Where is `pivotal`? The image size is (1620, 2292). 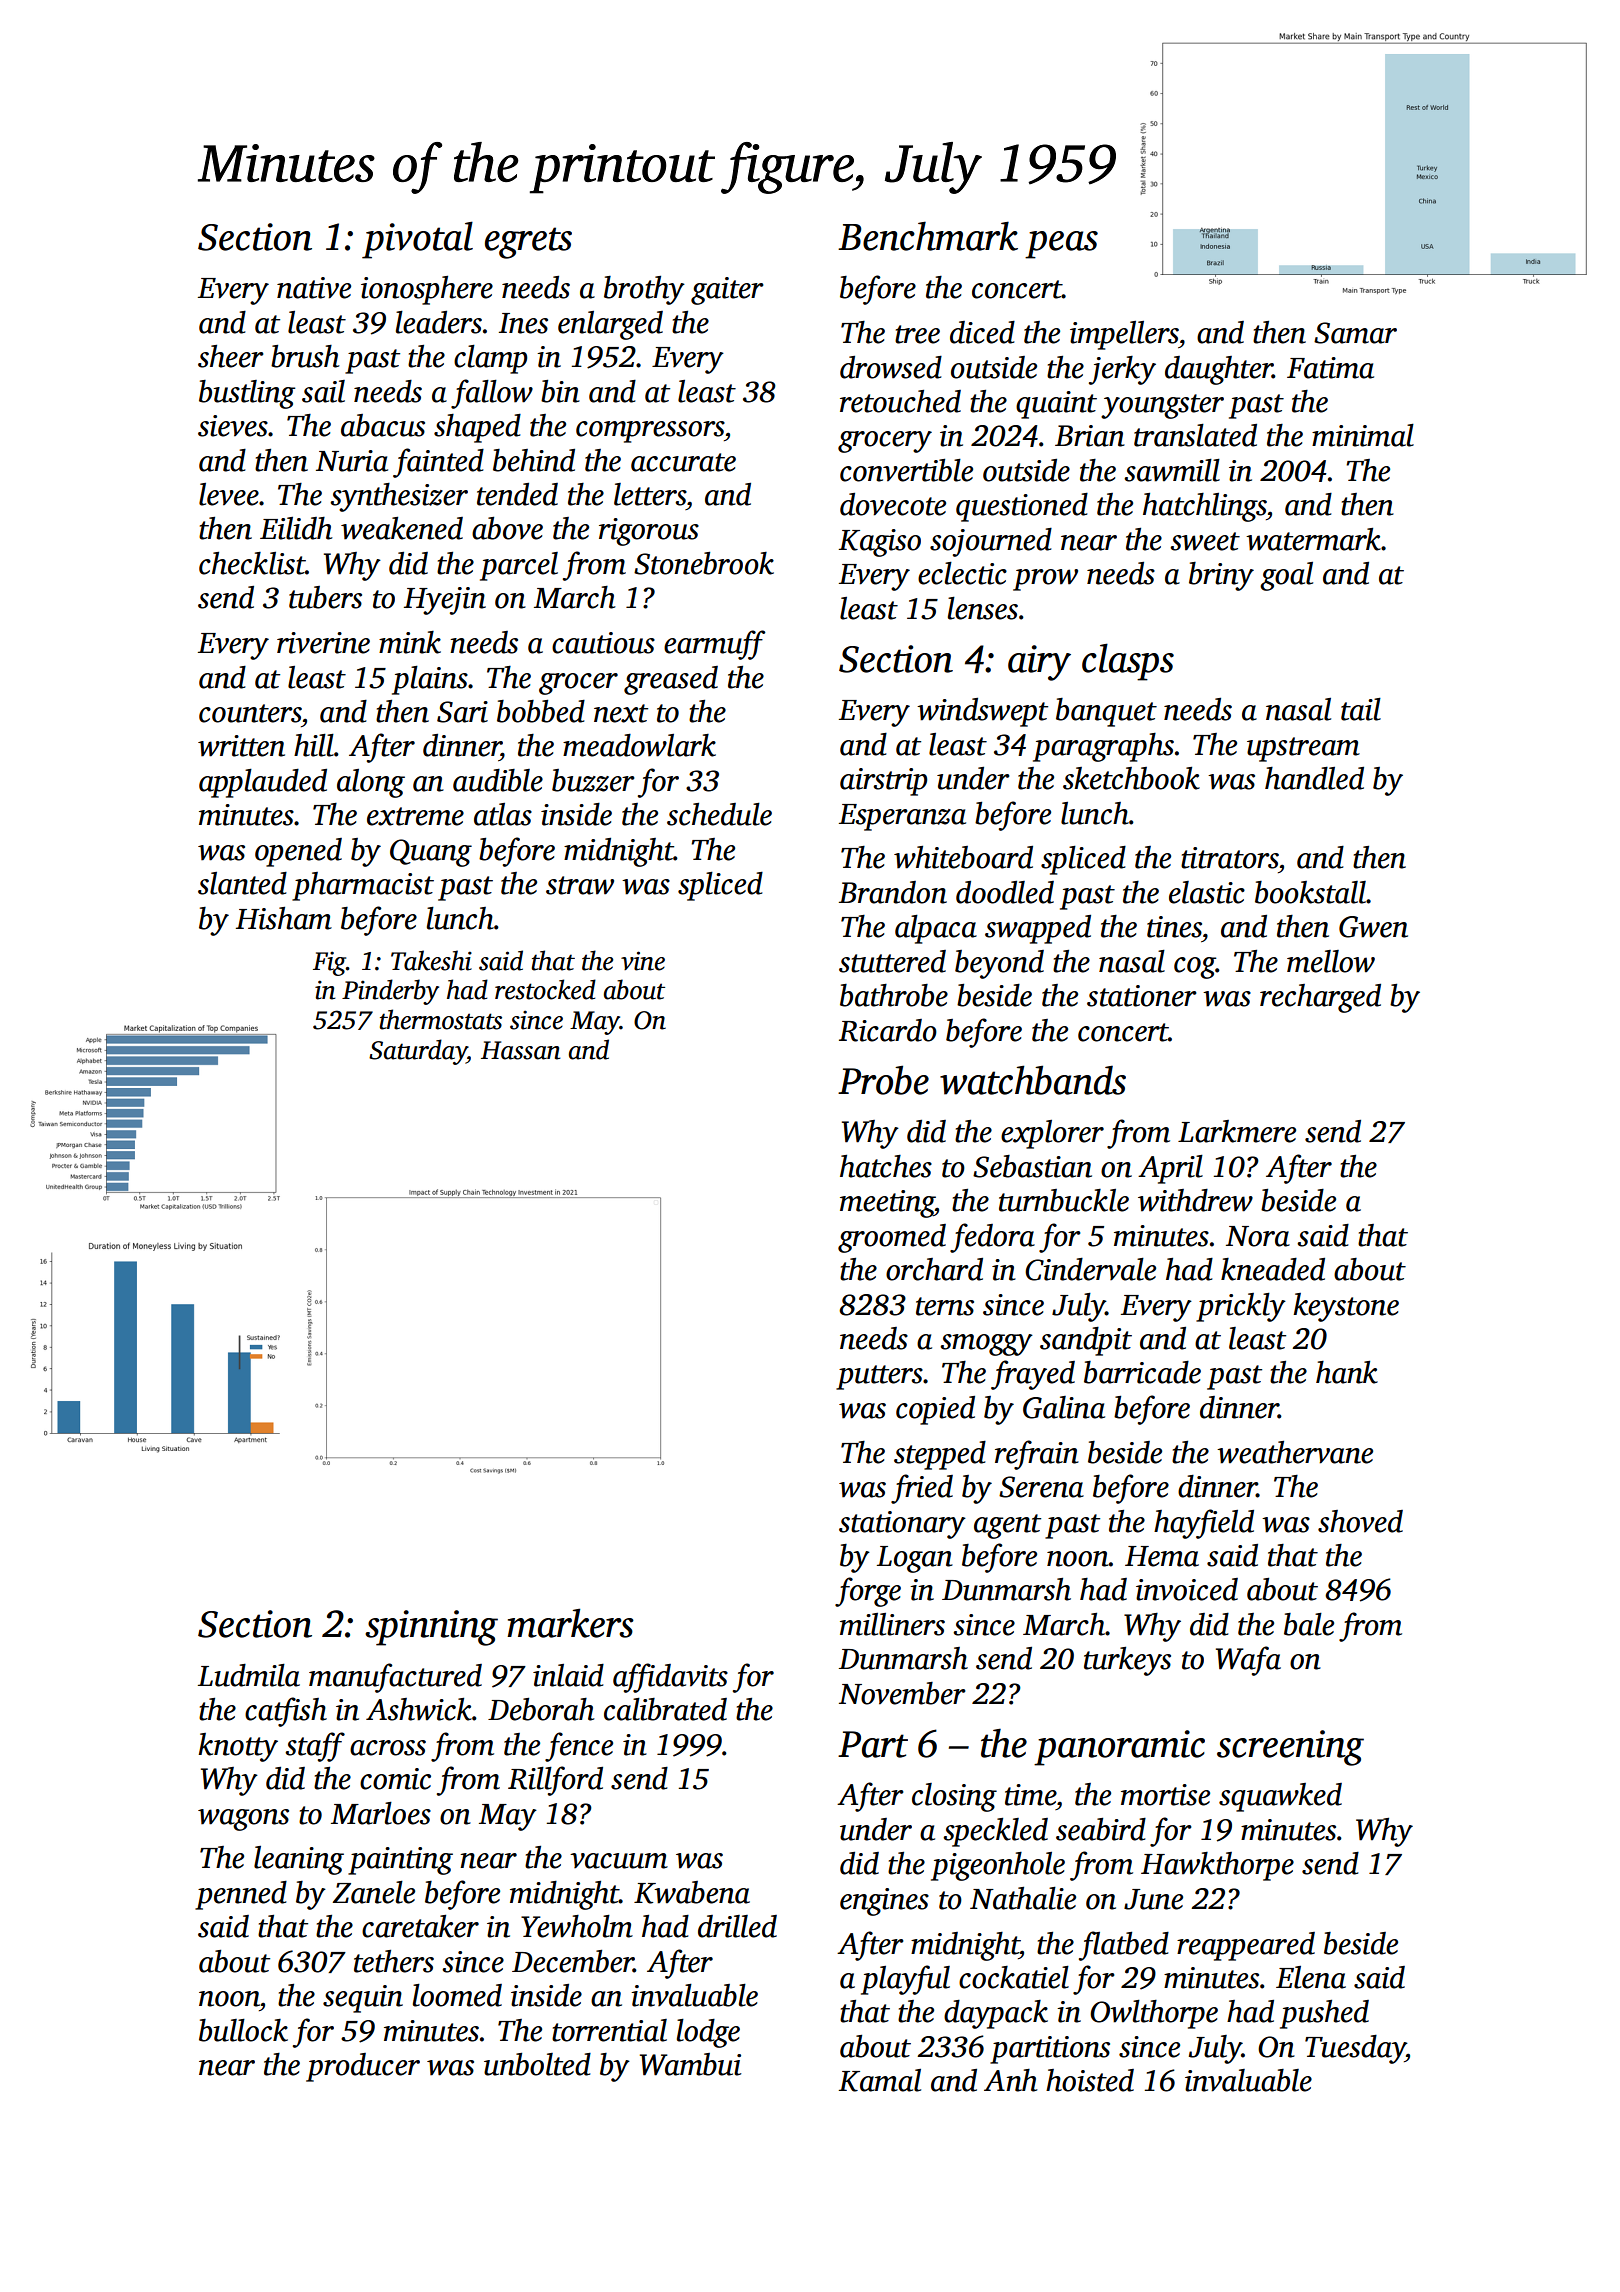
pivotal is located at coordinates (417, 240).
